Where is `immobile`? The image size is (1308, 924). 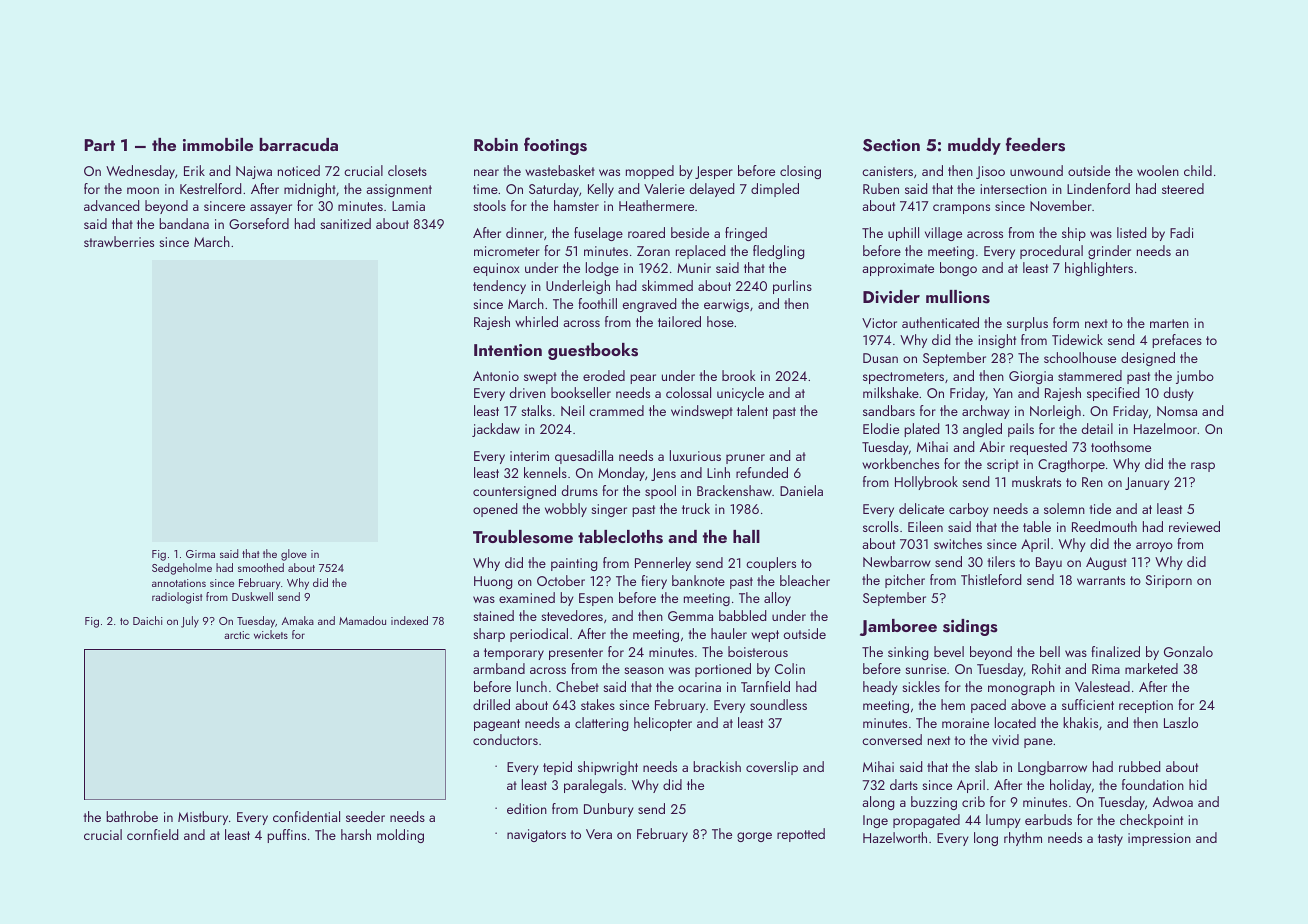 immobile is located at coordinates (218, 144).
